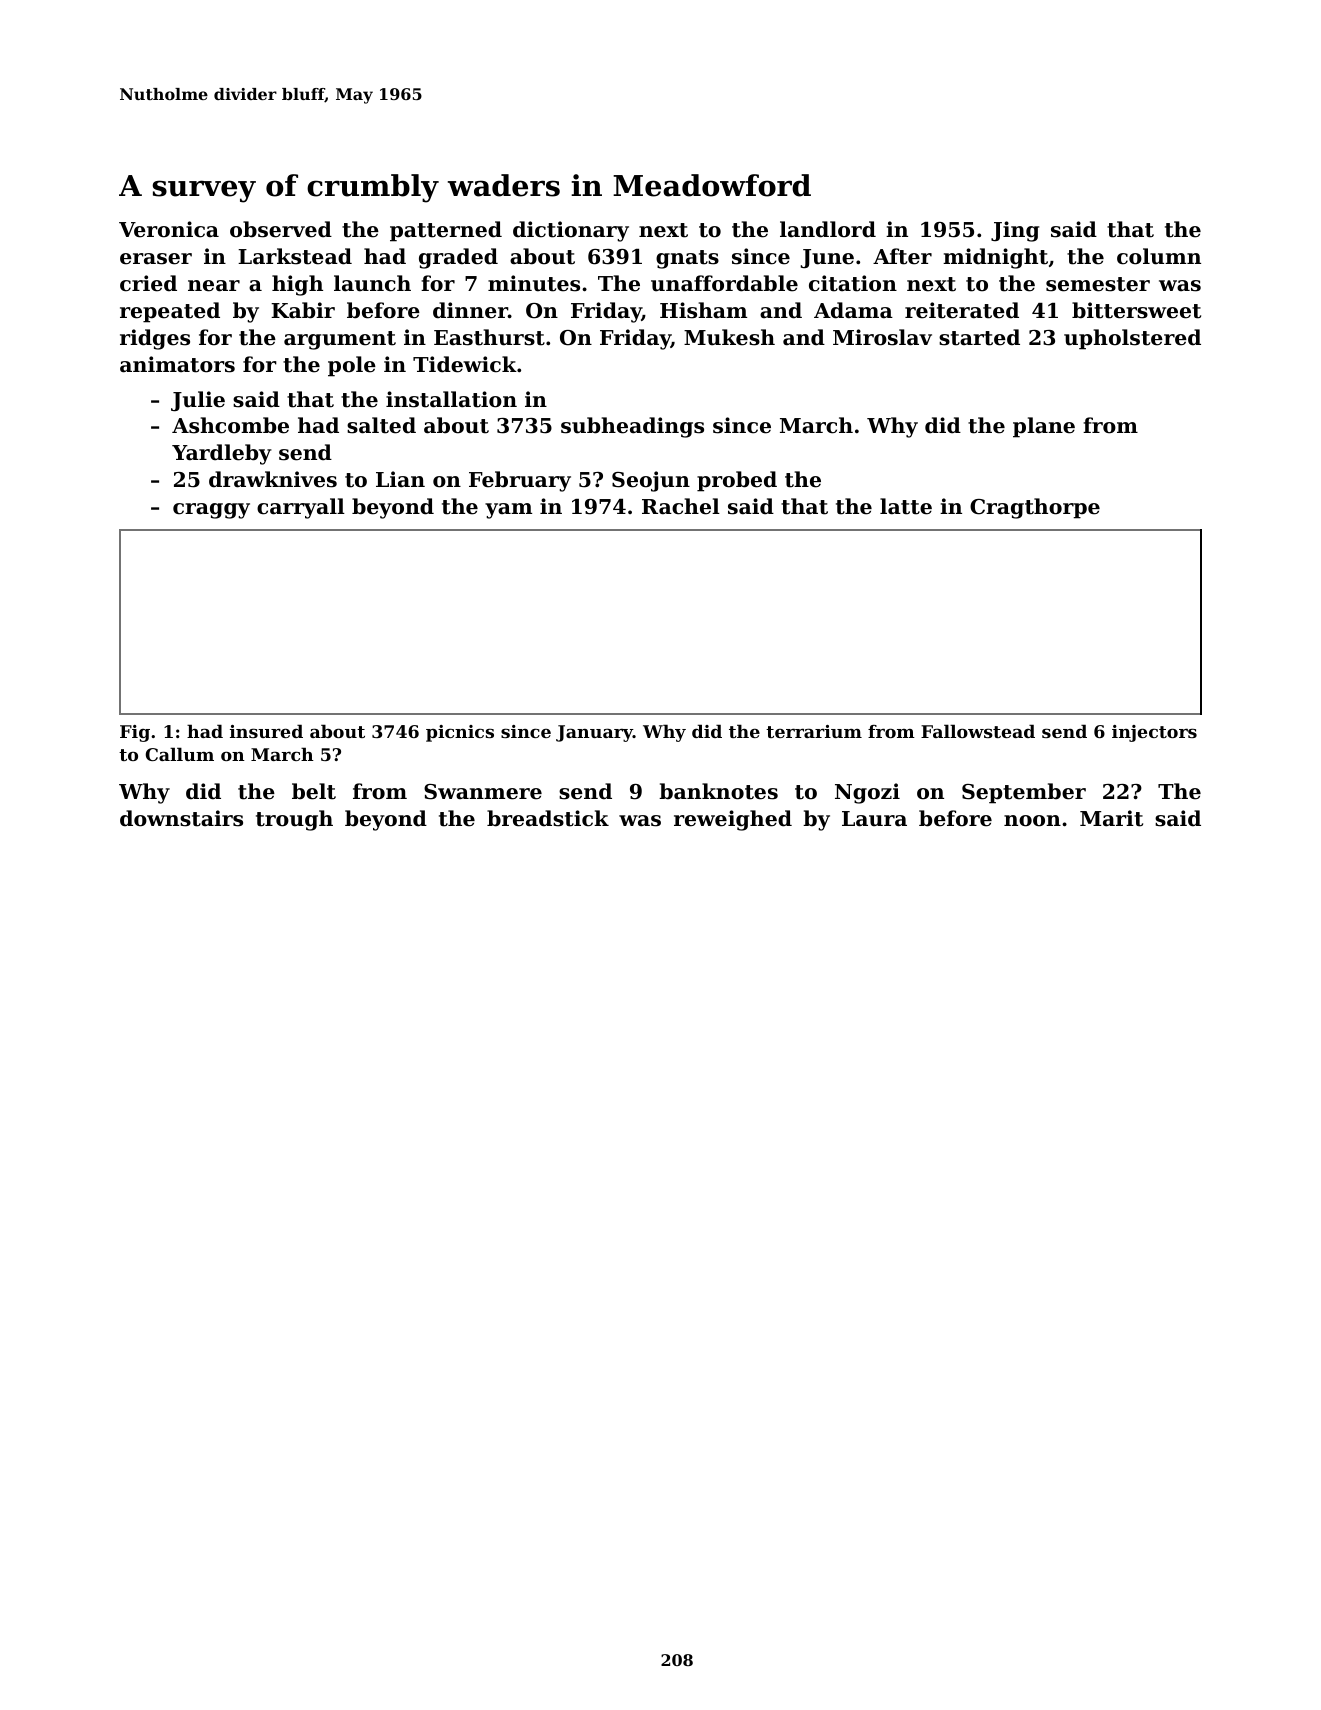 The image size is (1321, 1710). Describe the element at coordinates (1159, 256) in the image. I see `column` at that location.
